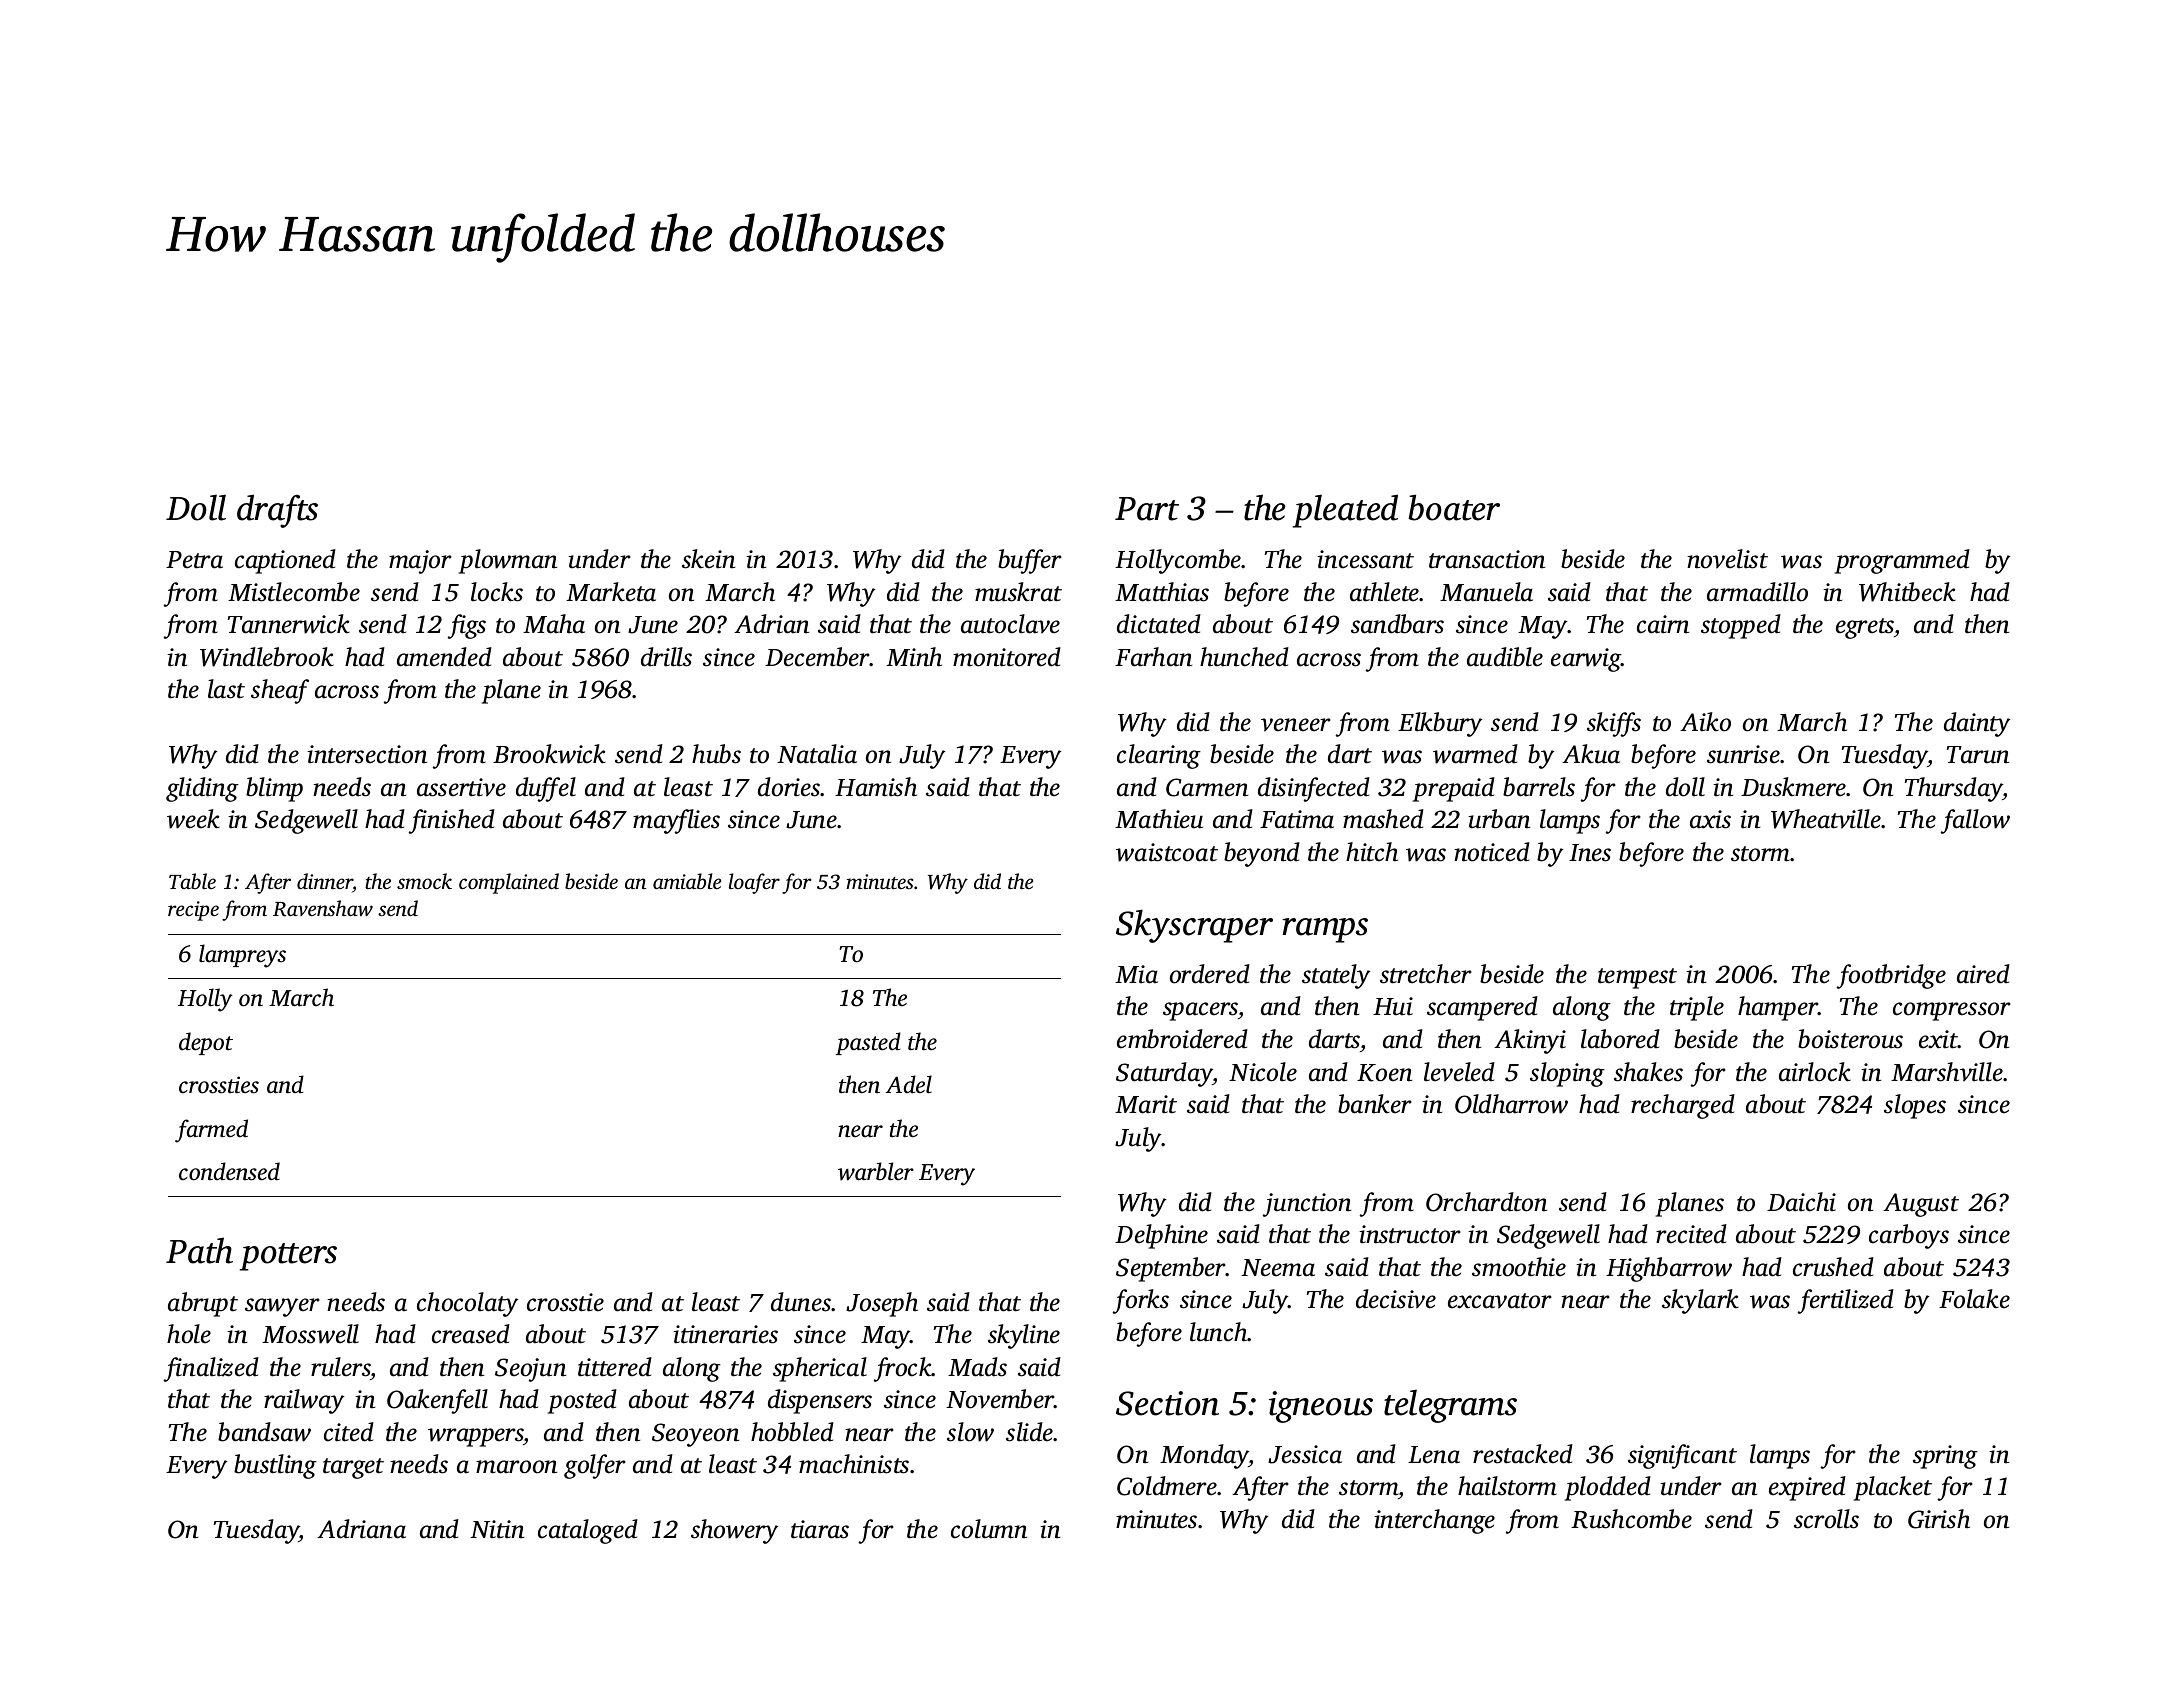  What do you see at coordinates (1983, 974) in the screenshot?
I see `aired` at bounding box center [1983, 974].
